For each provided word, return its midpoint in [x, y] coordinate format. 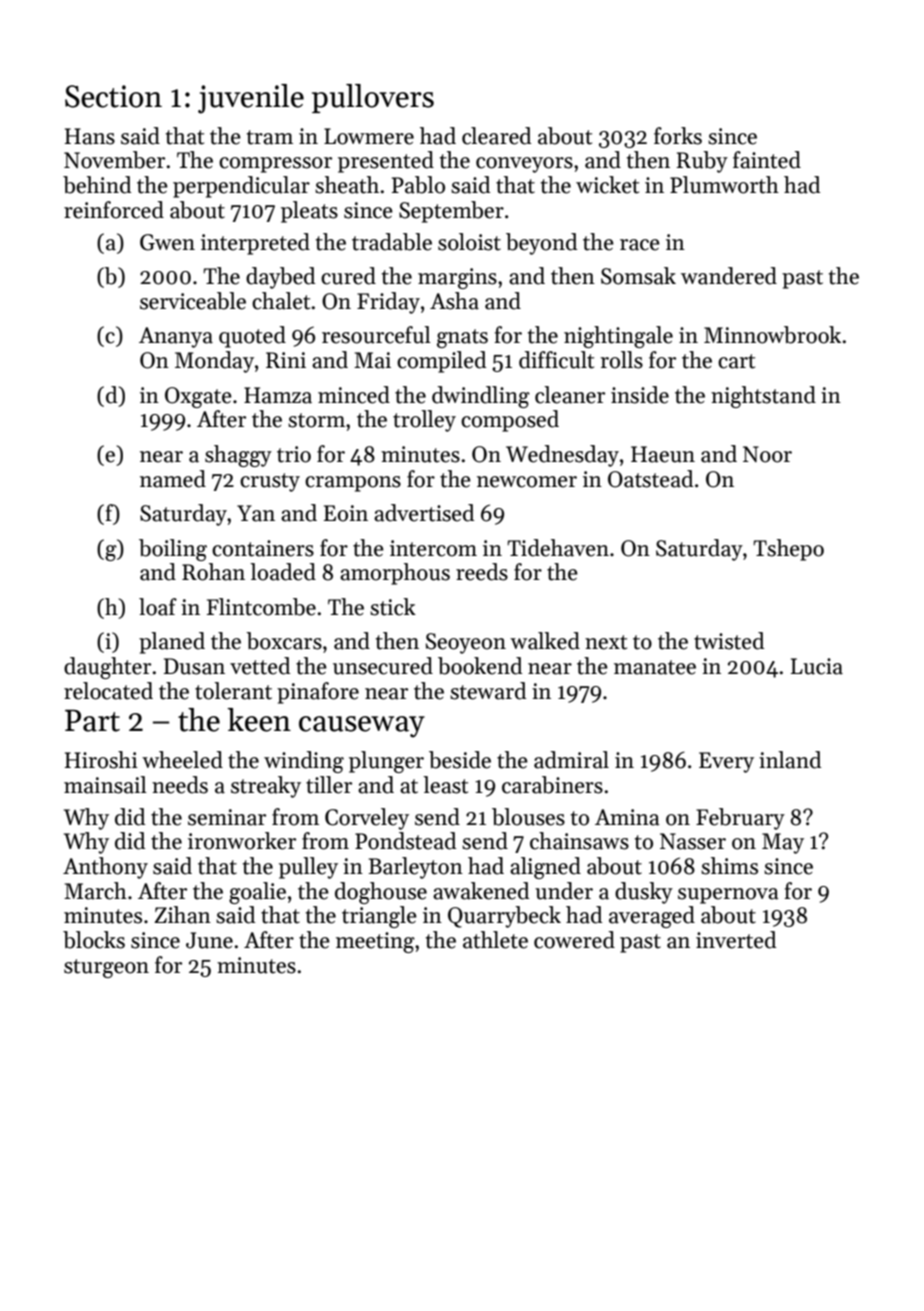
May [783, 843]
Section [113, 96]
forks [678, 136]
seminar [227, 817]
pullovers [373, 98]
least [445, 785]
